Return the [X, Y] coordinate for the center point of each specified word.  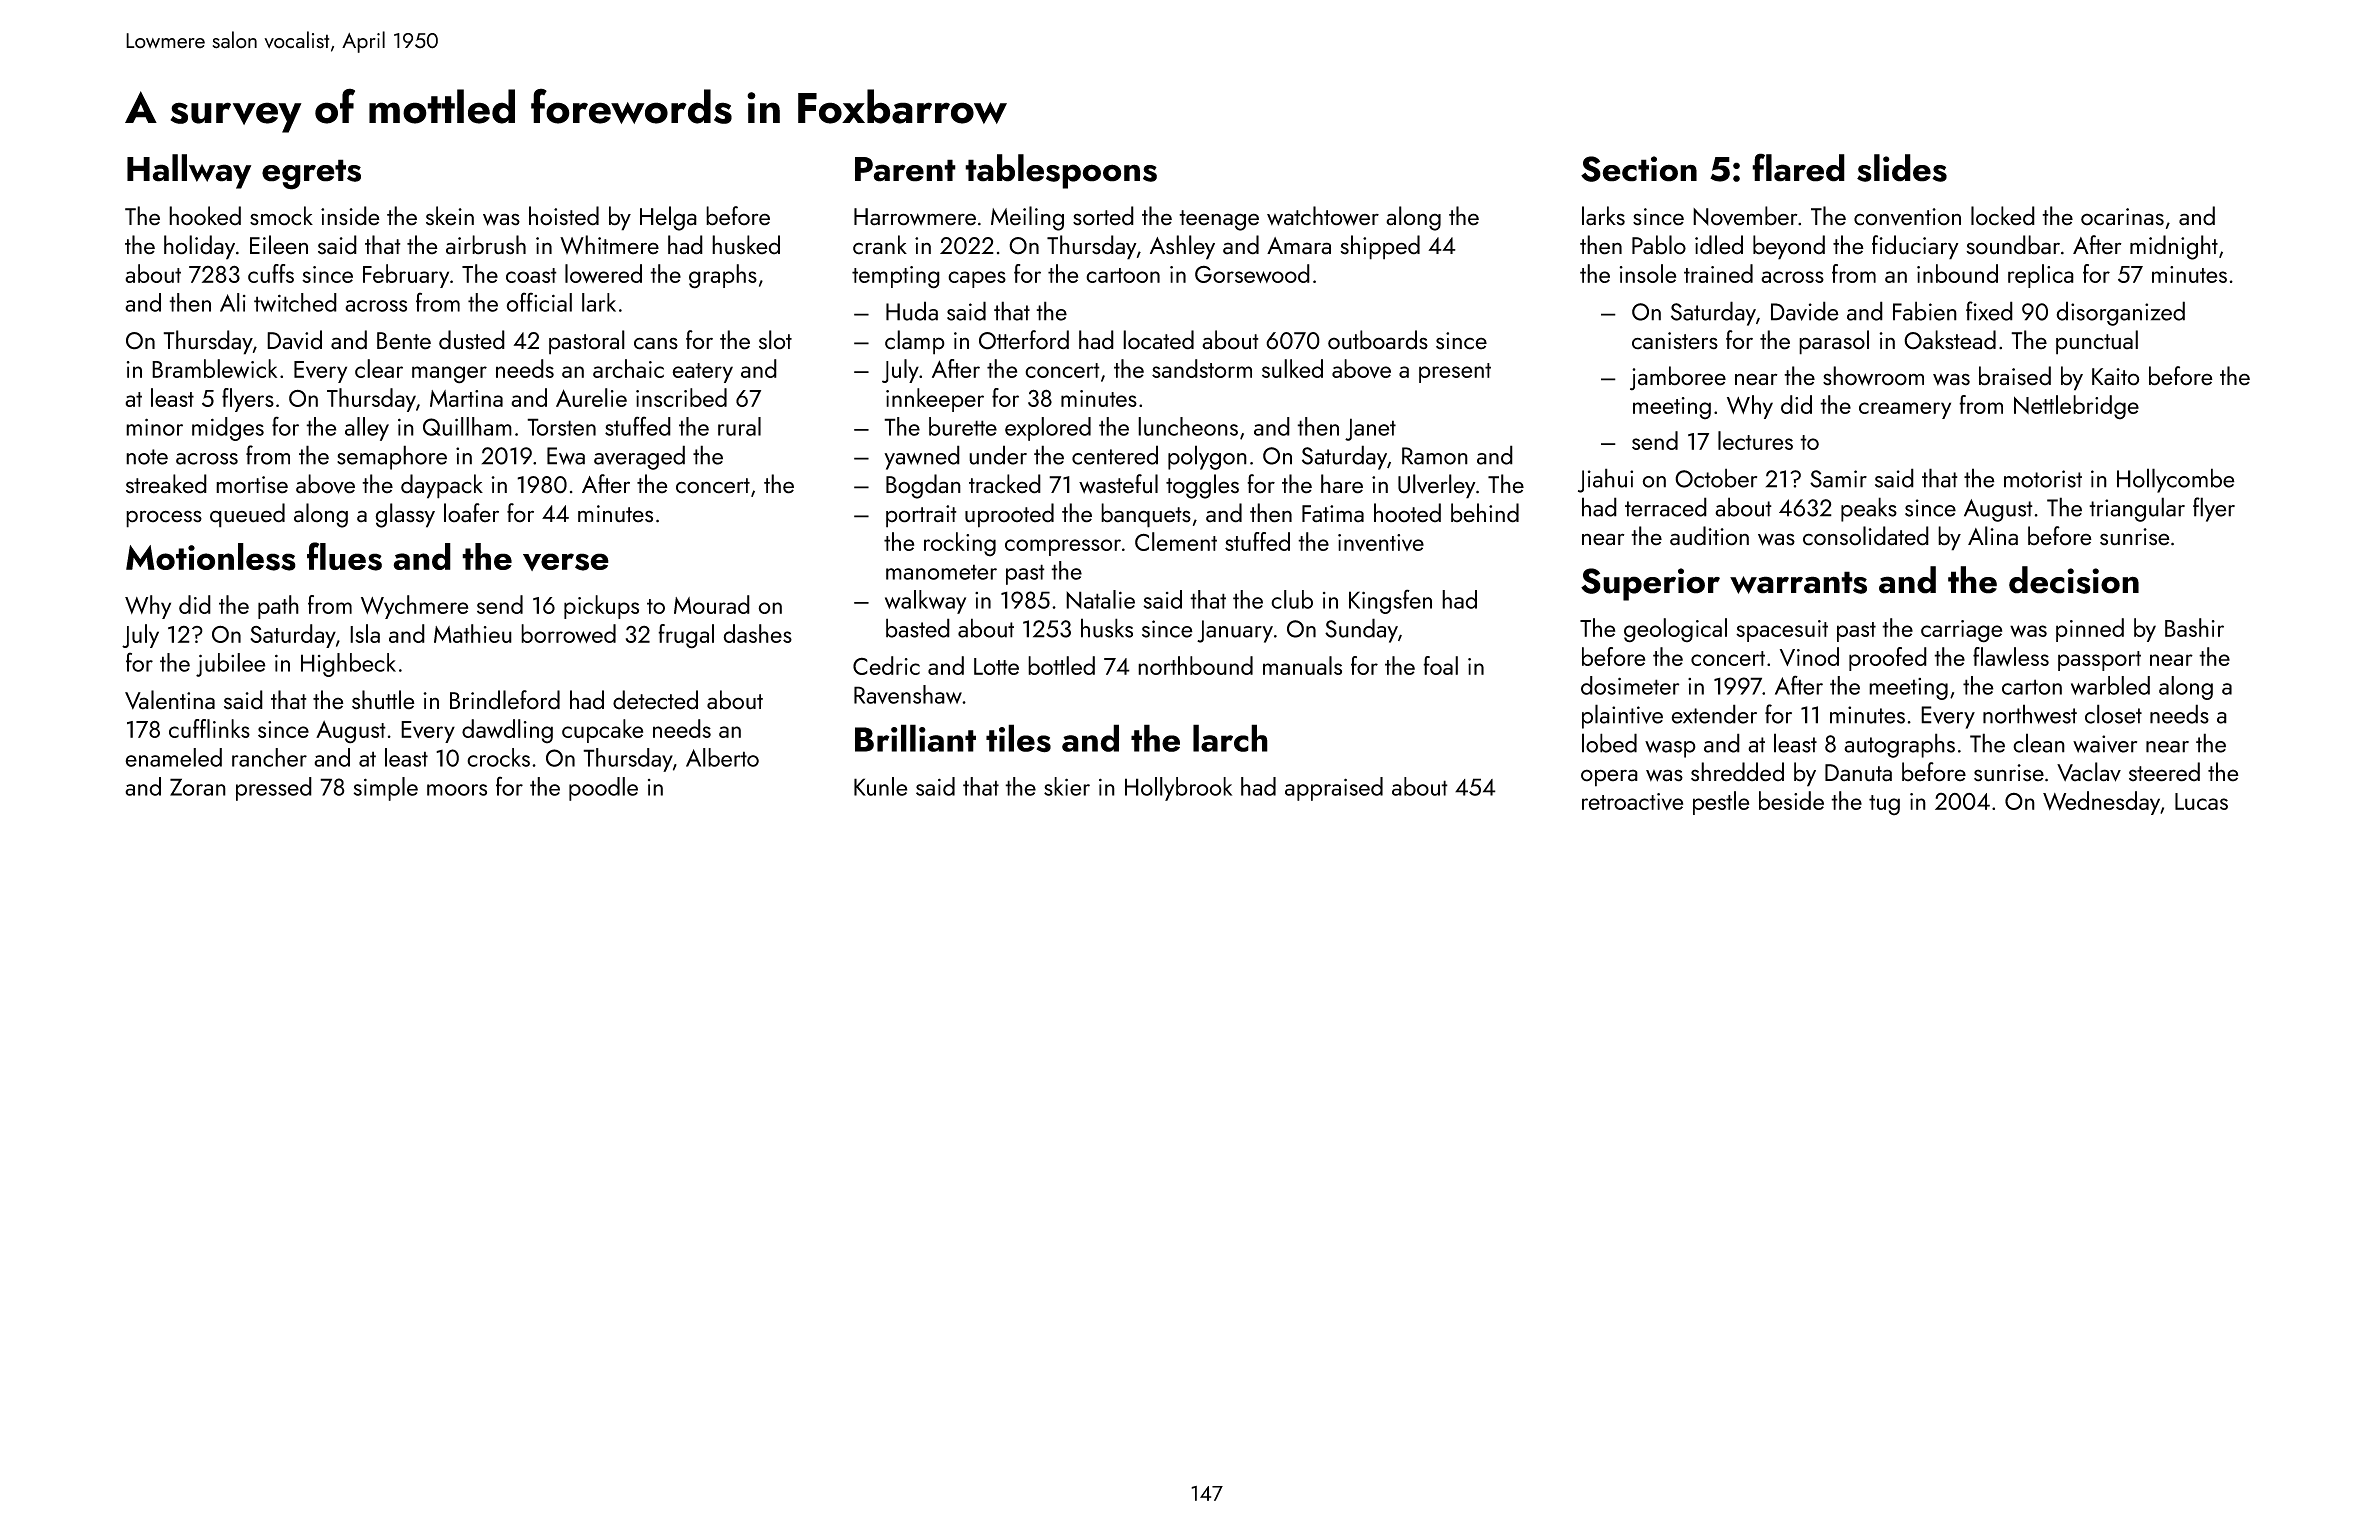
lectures [1755, 440]
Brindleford [505, 700]
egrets [311, 174]
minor [154, 427]
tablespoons [1061, 171]
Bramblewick [214, 368]
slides [1902, 168]
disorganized [2120, 313]
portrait [921, 516]
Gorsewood [1252, 273]
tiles [1018, 738]
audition [1709, 536]
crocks [498, 757]
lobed [1609, 743]
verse [566, 562]
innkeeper [935, 400]
